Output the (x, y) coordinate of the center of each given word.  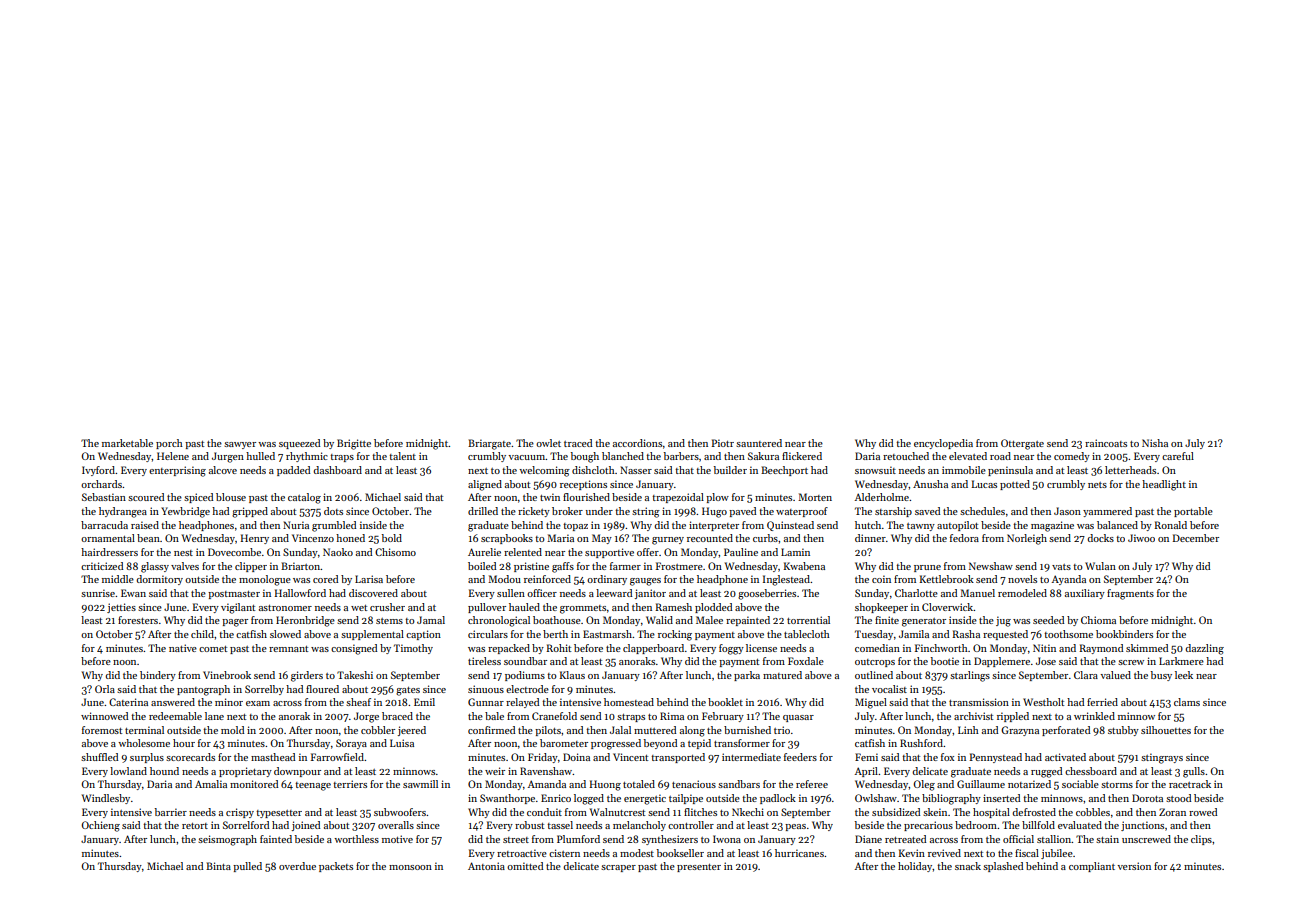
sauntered (759, 443)
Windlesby (106, 799)
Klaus (572, 675)
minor (229, 702)
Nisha (1155, 443)
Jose (1046, 661)
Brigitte (354, 444)
